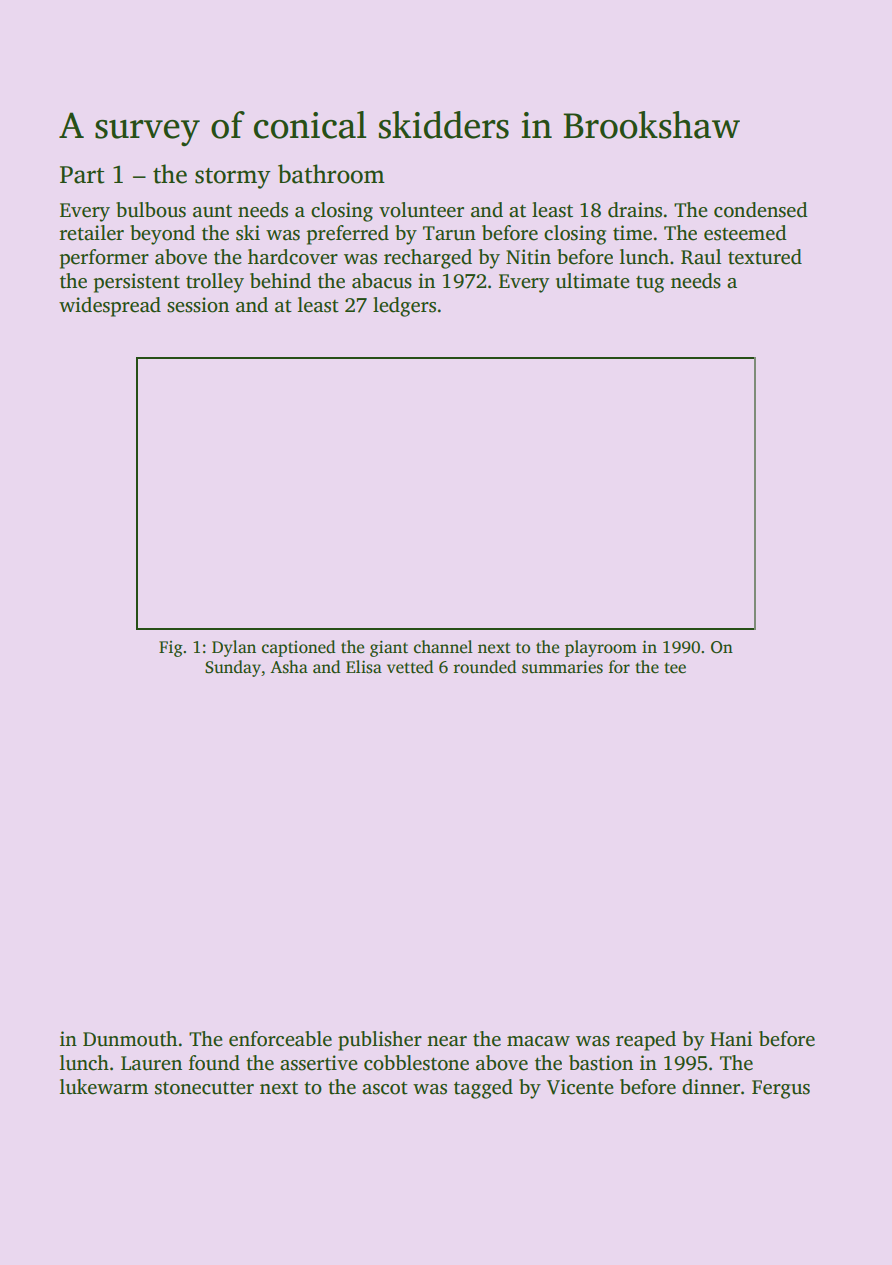 The image size is (892, 1265). Describe the element at coordinates (104, 1087) in the image. I see `lukewarm` at that location.
